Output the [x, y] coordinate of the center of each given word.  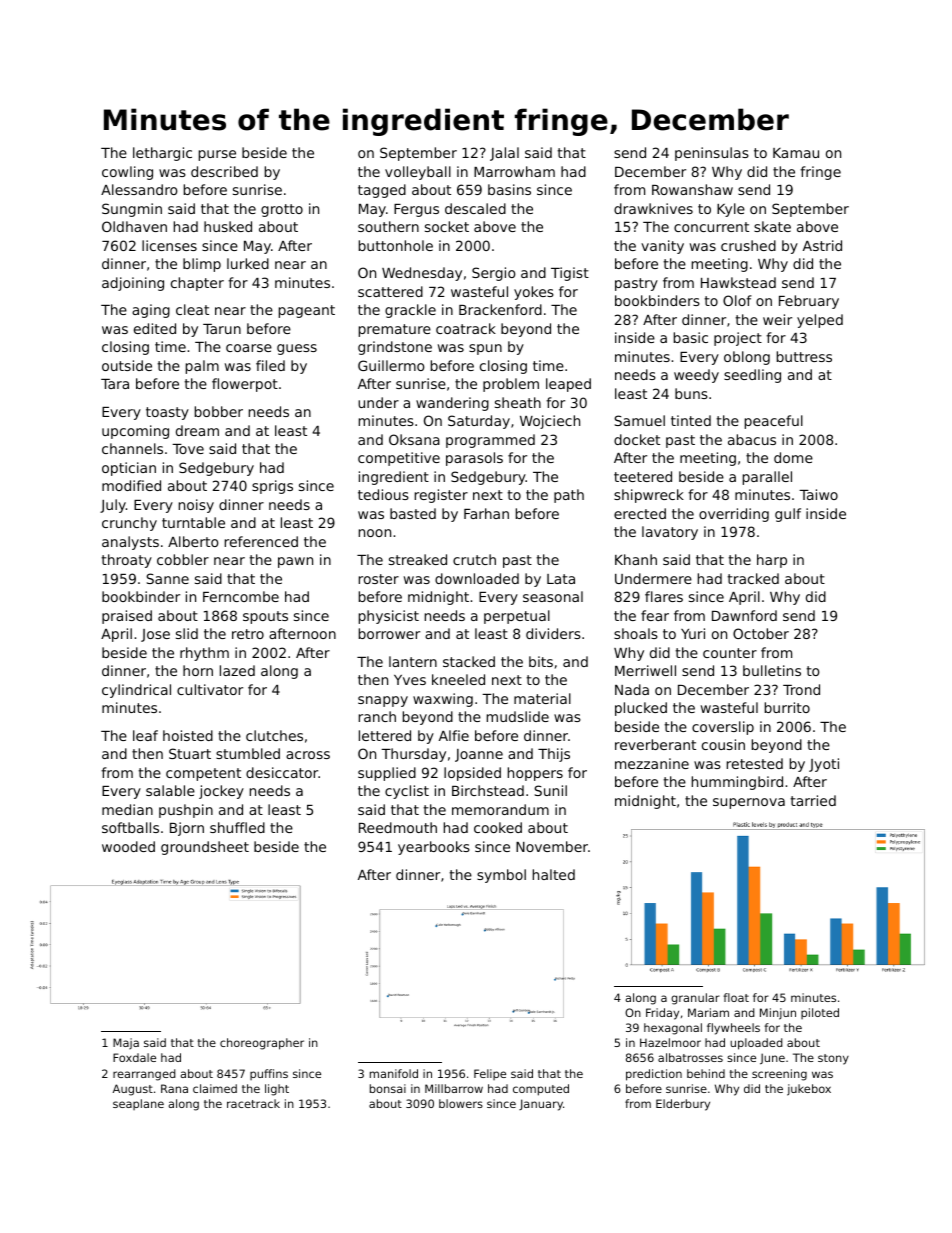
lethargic [162, 154]
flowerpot [245, 385]
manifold [394, 1073]
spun [485, 349]
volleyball [418, 173]
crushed [748, 245]
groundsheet [205, 848]
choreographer [262, 1044]
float [736, 997]
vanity [662, 247]
